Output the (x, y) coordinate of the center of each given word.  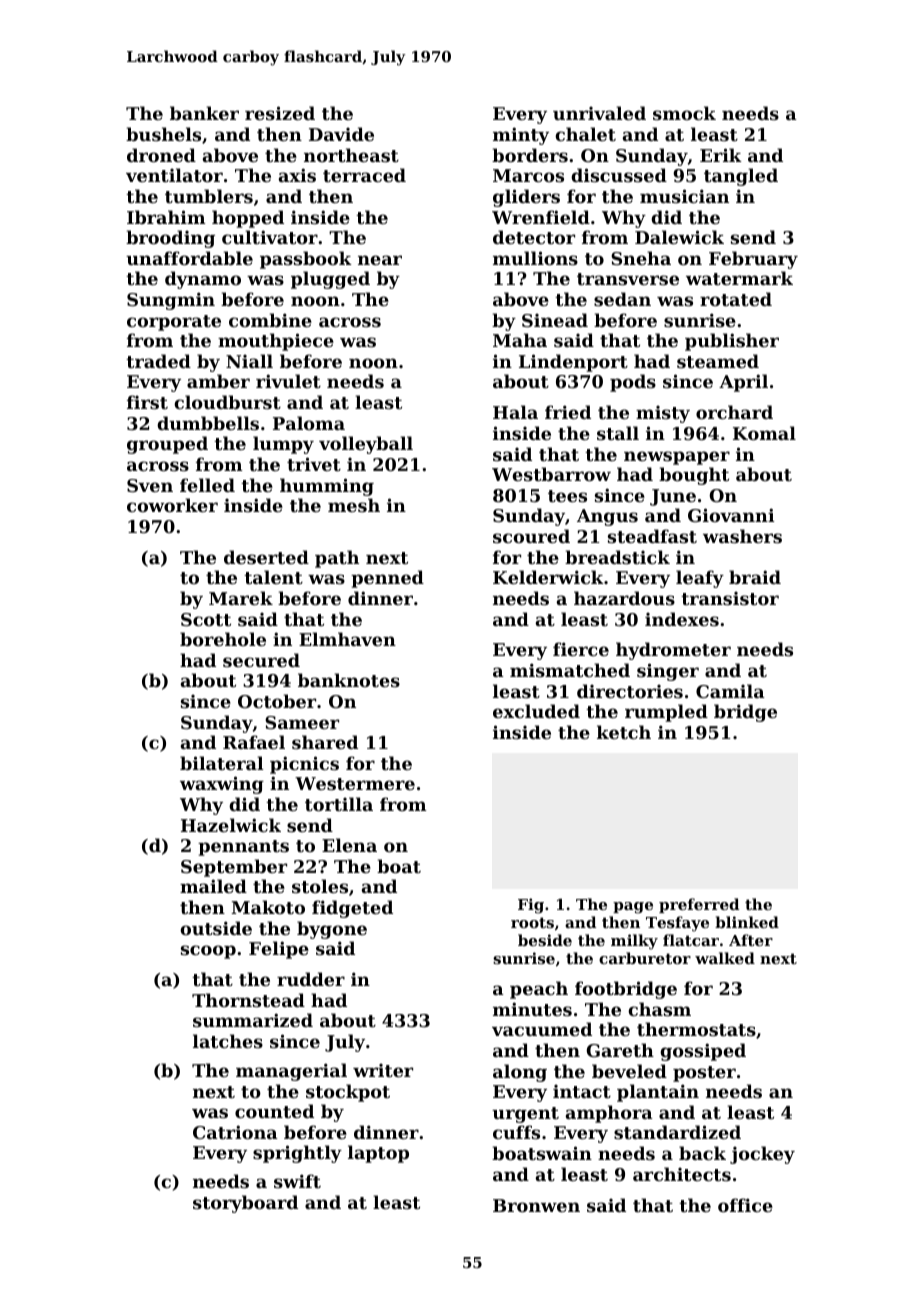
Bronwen (536, 1205)
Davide (341, 134)
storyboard (245, 1204)
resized (280, 113)
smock (684, 113)
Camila (730, 691)
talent (273, 577)
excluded (536, 711)
